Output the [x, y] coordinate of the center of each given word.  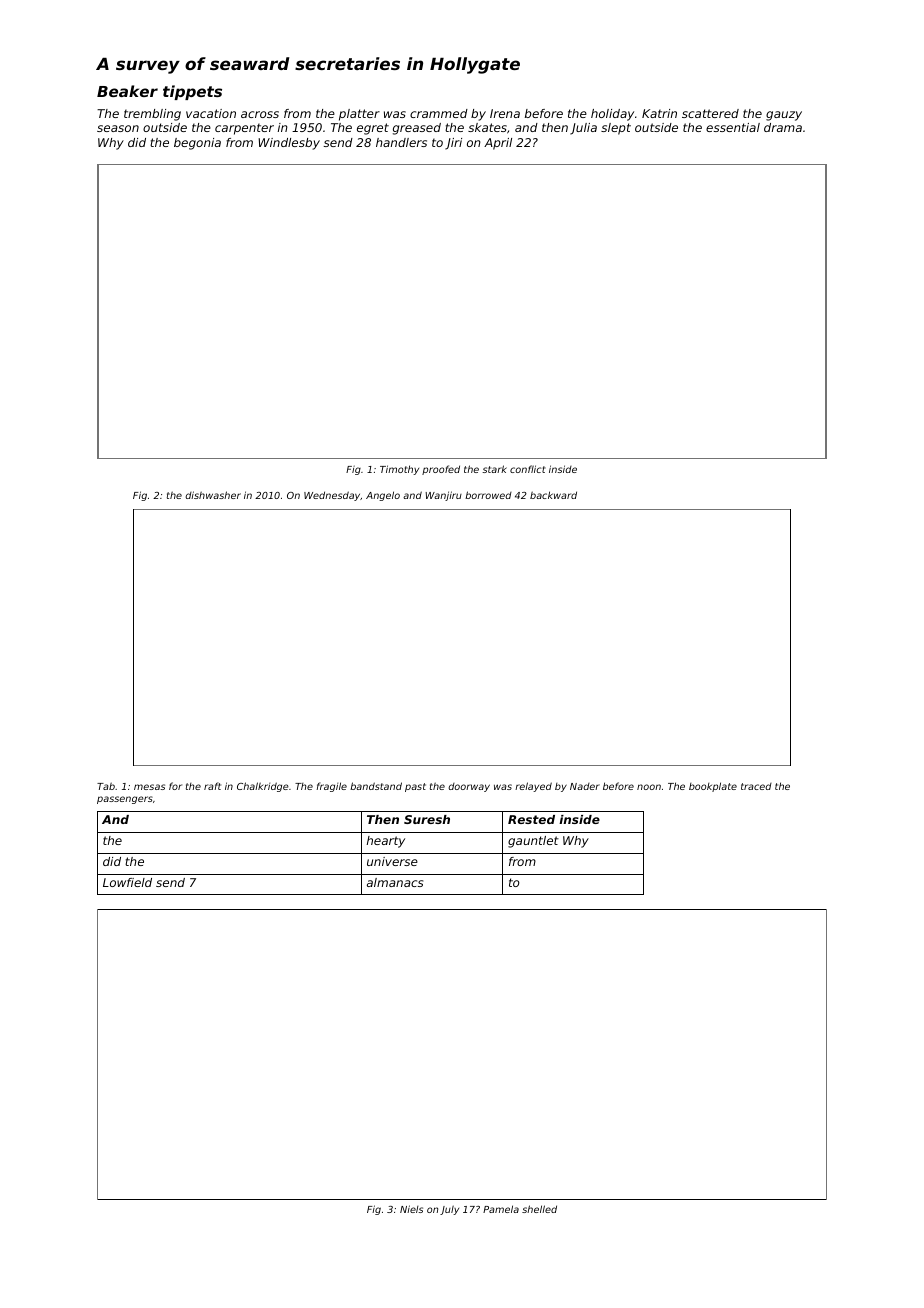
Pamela [501, 1209]
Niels [411, 1209]
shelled [539, 1209]
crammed [439, 113]
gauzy [784, 116]
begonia [197, 144]
